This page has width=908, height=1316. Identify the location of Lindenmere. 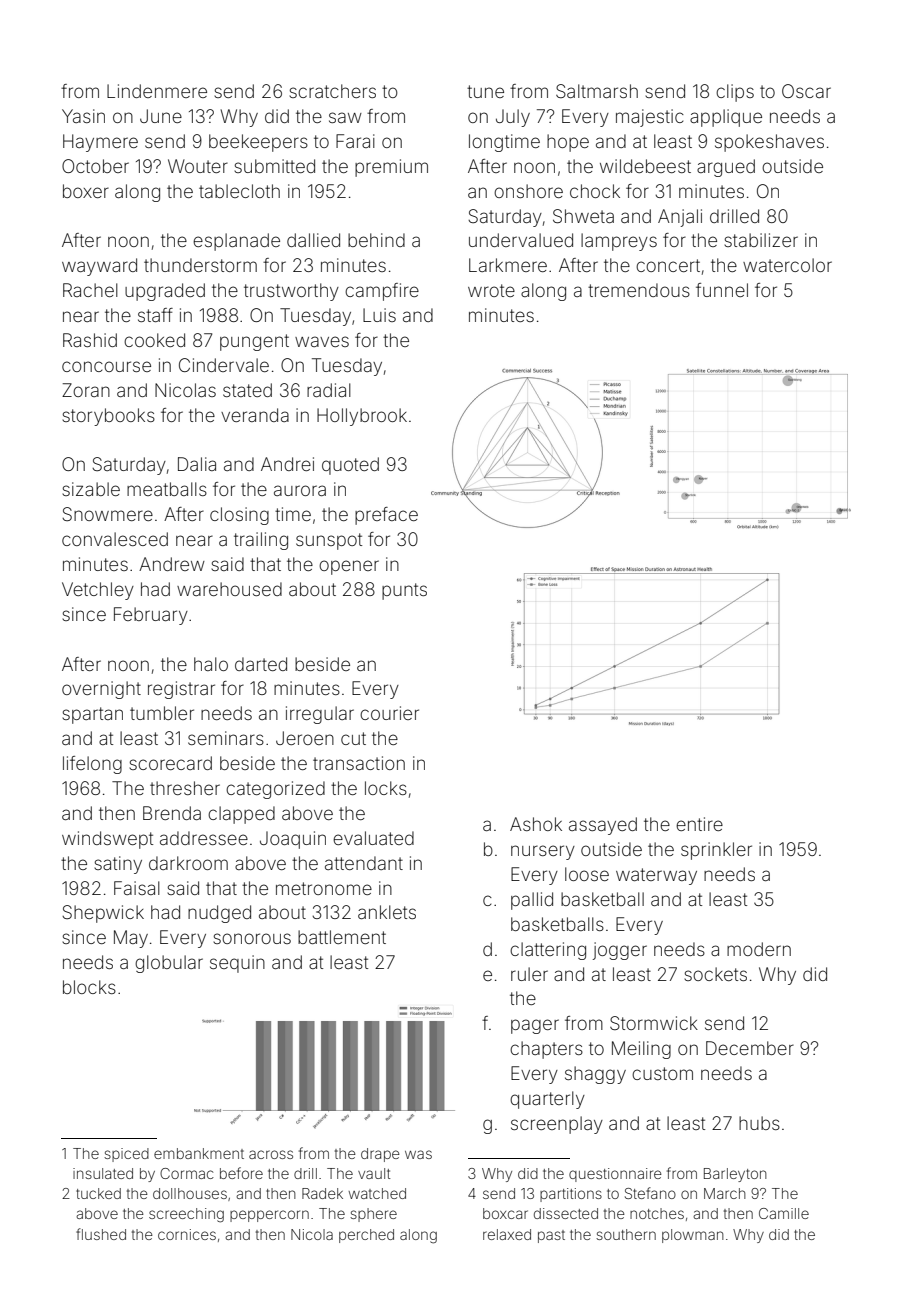
(157, 91).
